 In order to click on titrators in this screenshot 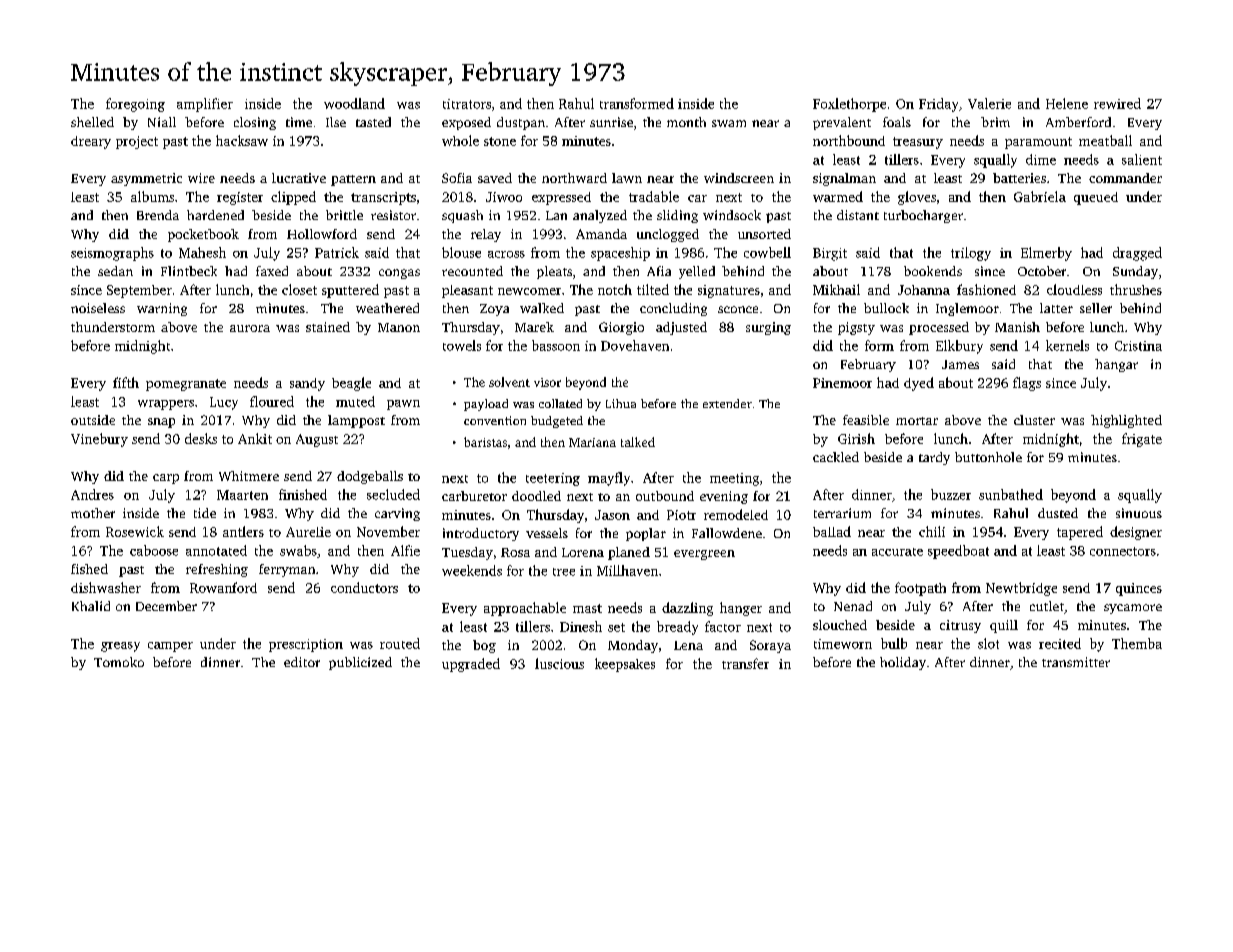, I will do `click(467, 104)`.
